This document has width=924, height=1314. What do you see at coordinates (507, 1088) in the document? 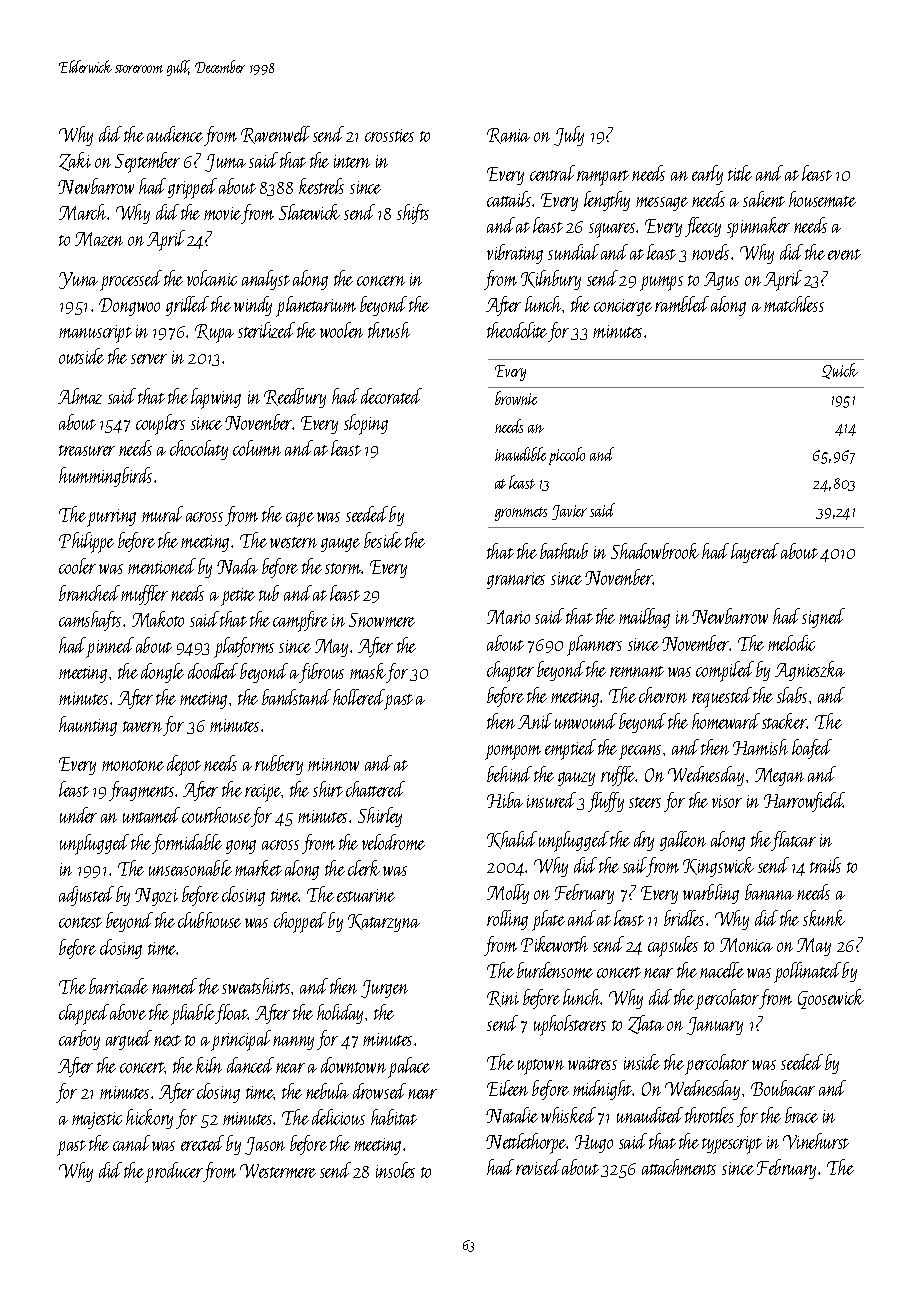
I see `Eileen` at bounding box center [507, 1088].
